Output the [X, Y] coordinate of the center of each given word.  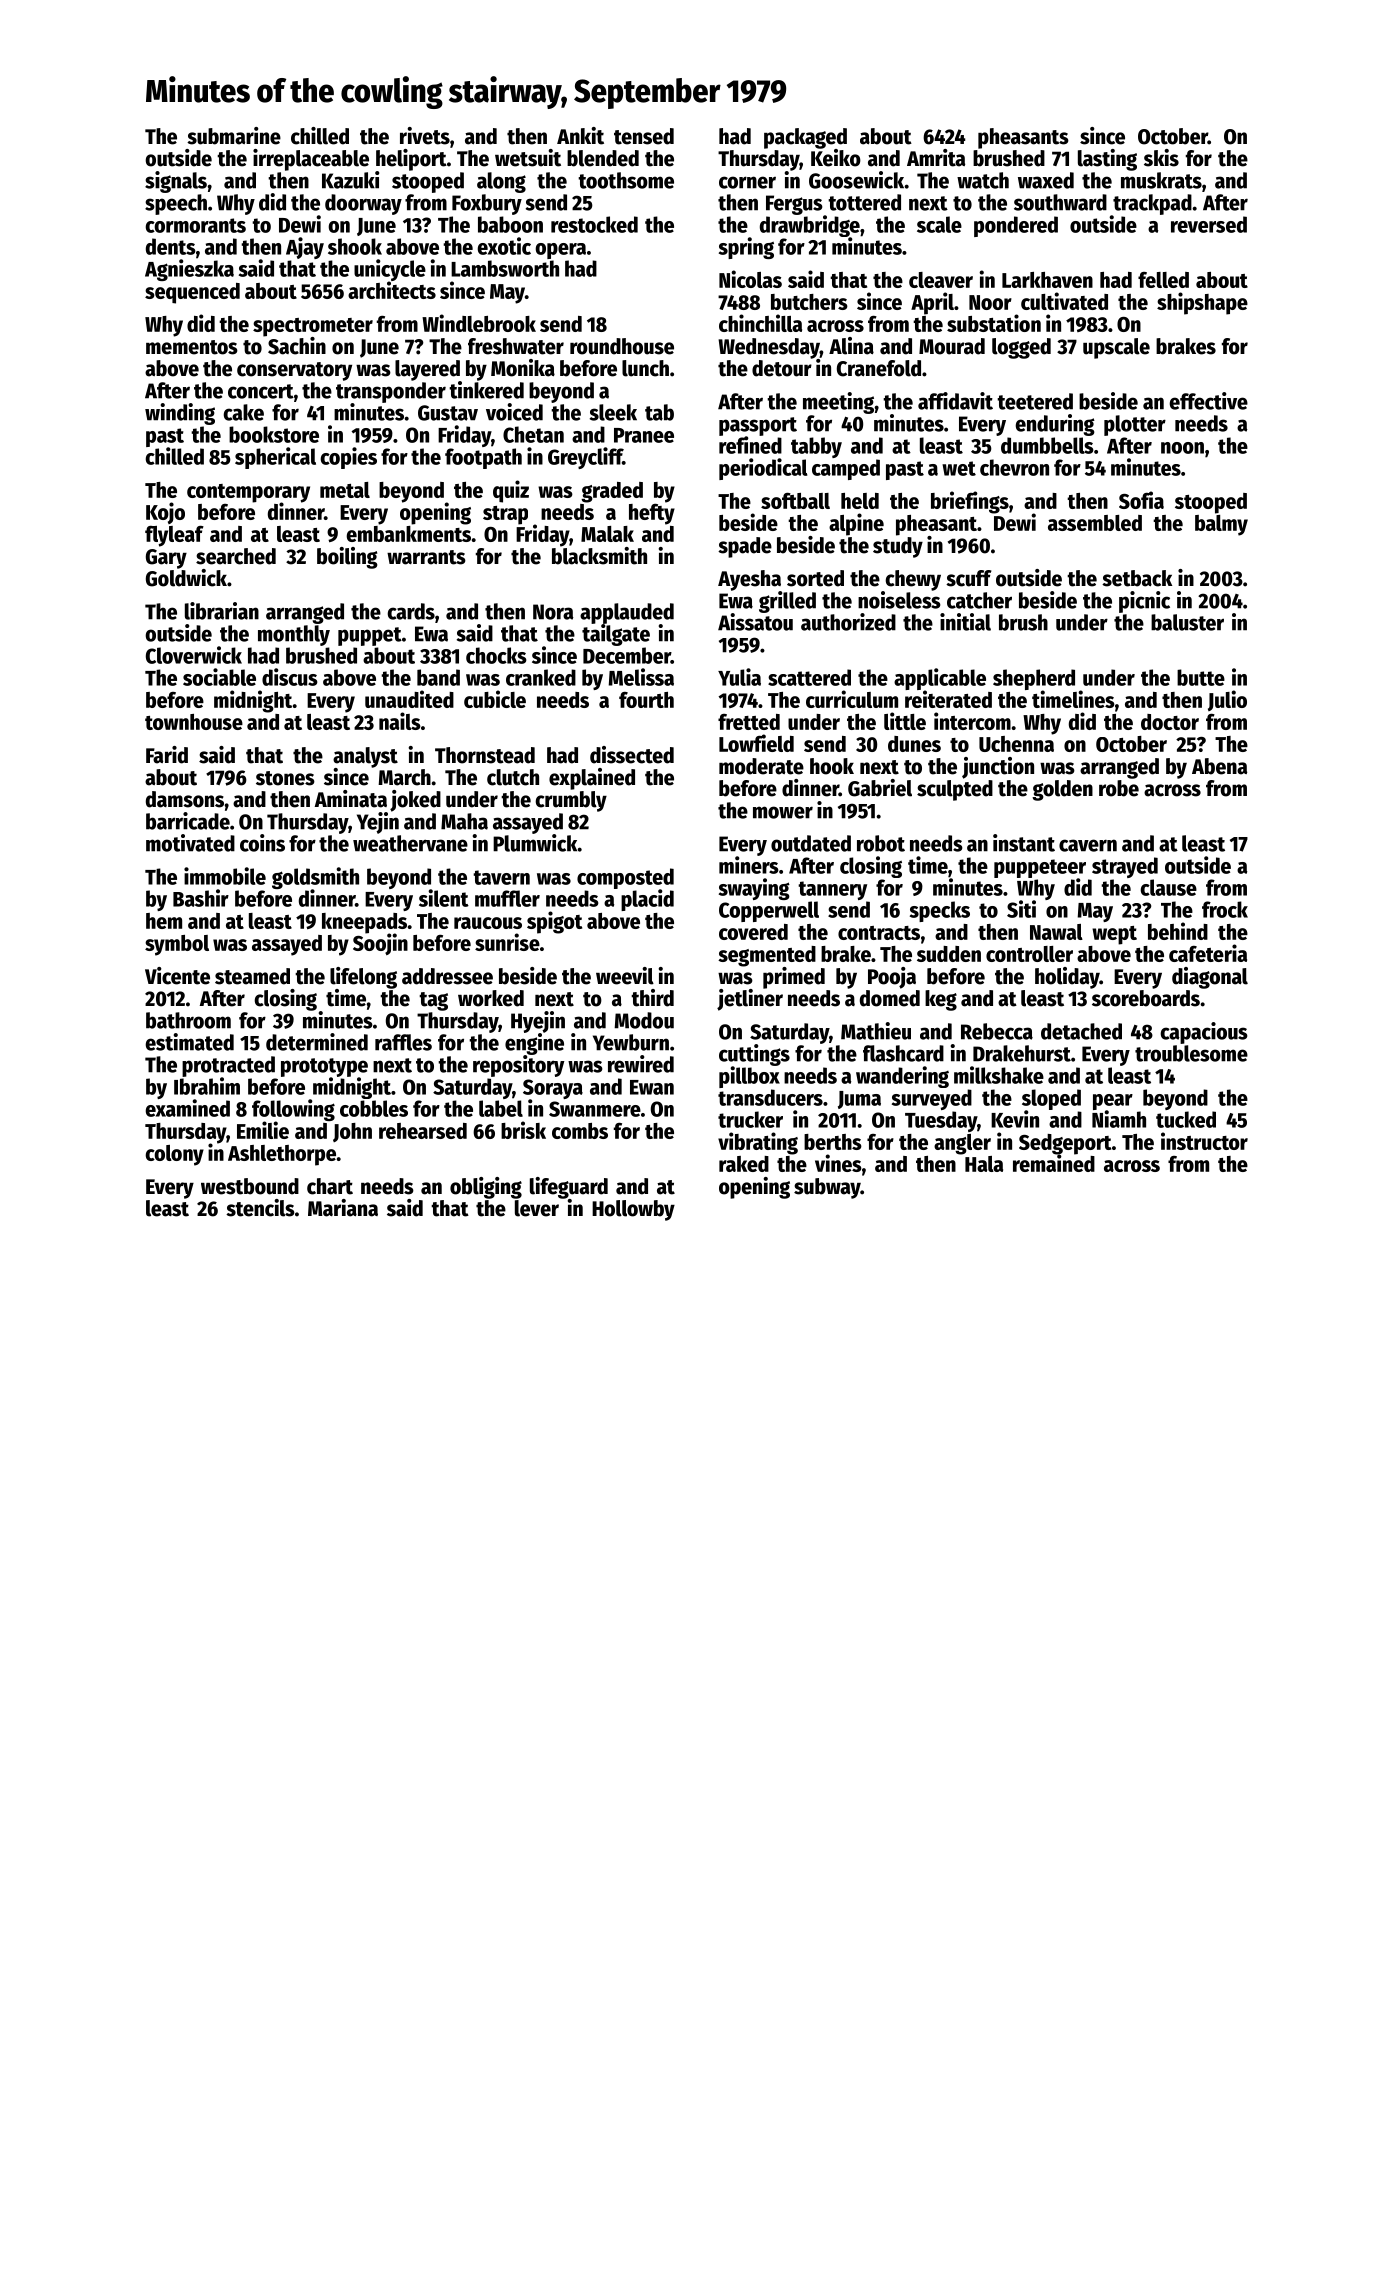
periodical [763, 469]
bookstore [274, 434]
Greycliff [585, 458]
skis [1161, 158]
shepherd [1034, 679]
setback [1137, 578]
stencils [260, 1208]
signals [176, 182]
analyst [365, 757]
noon [1182, 448]
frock [1225, 909]
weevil [625, 976]
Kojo [165, 513]
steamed [252, 976]
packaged [805, 138]
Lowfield [756, 743]
